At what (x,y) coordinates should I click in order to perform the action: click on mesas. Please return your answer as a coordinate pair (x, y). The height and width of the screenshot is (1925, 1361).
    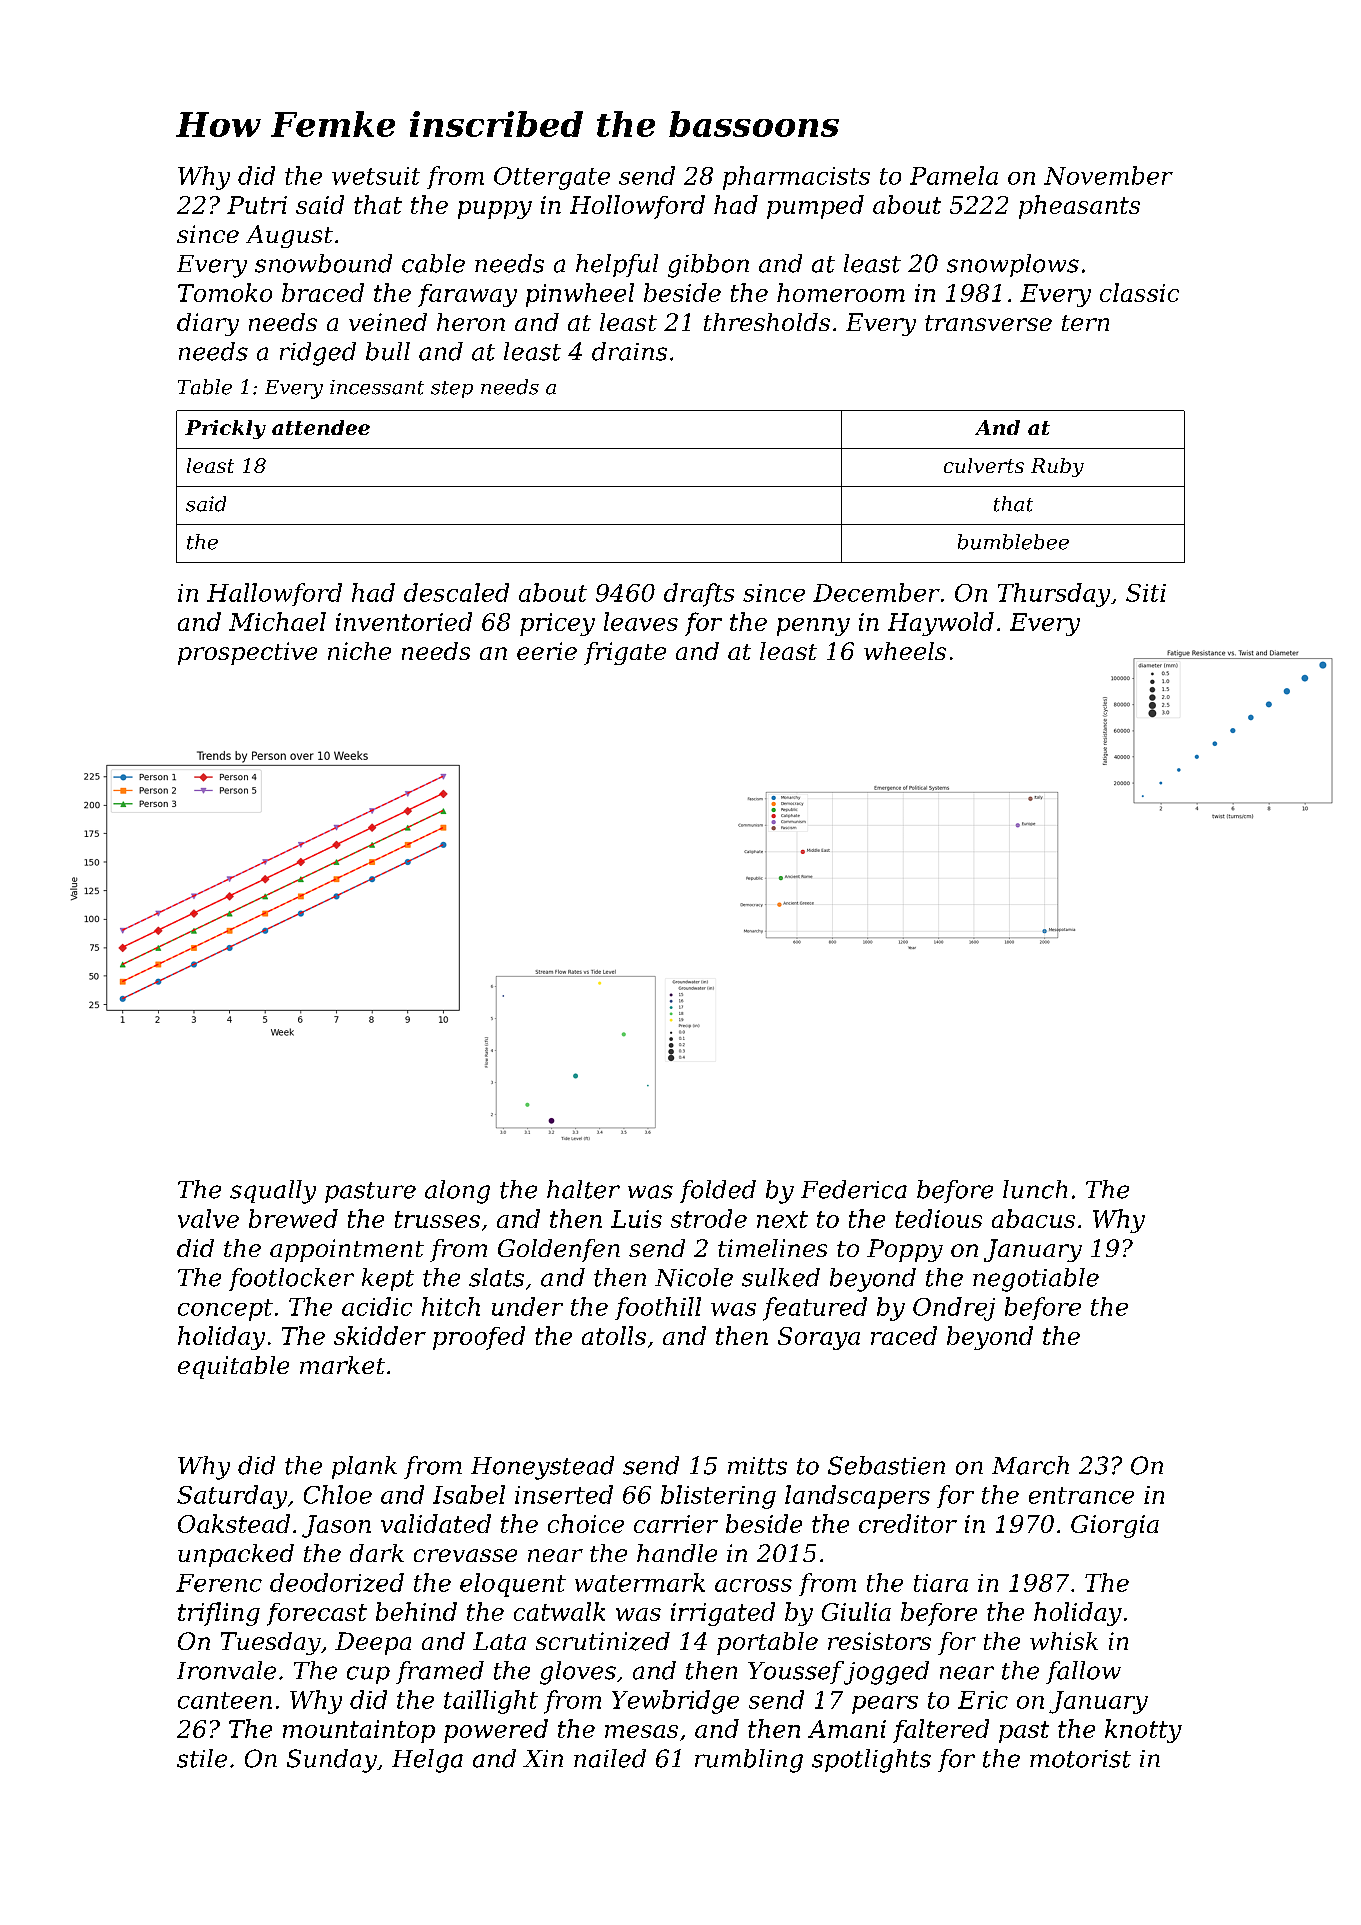
    Looking at the image, I should click on (641, 1731).
